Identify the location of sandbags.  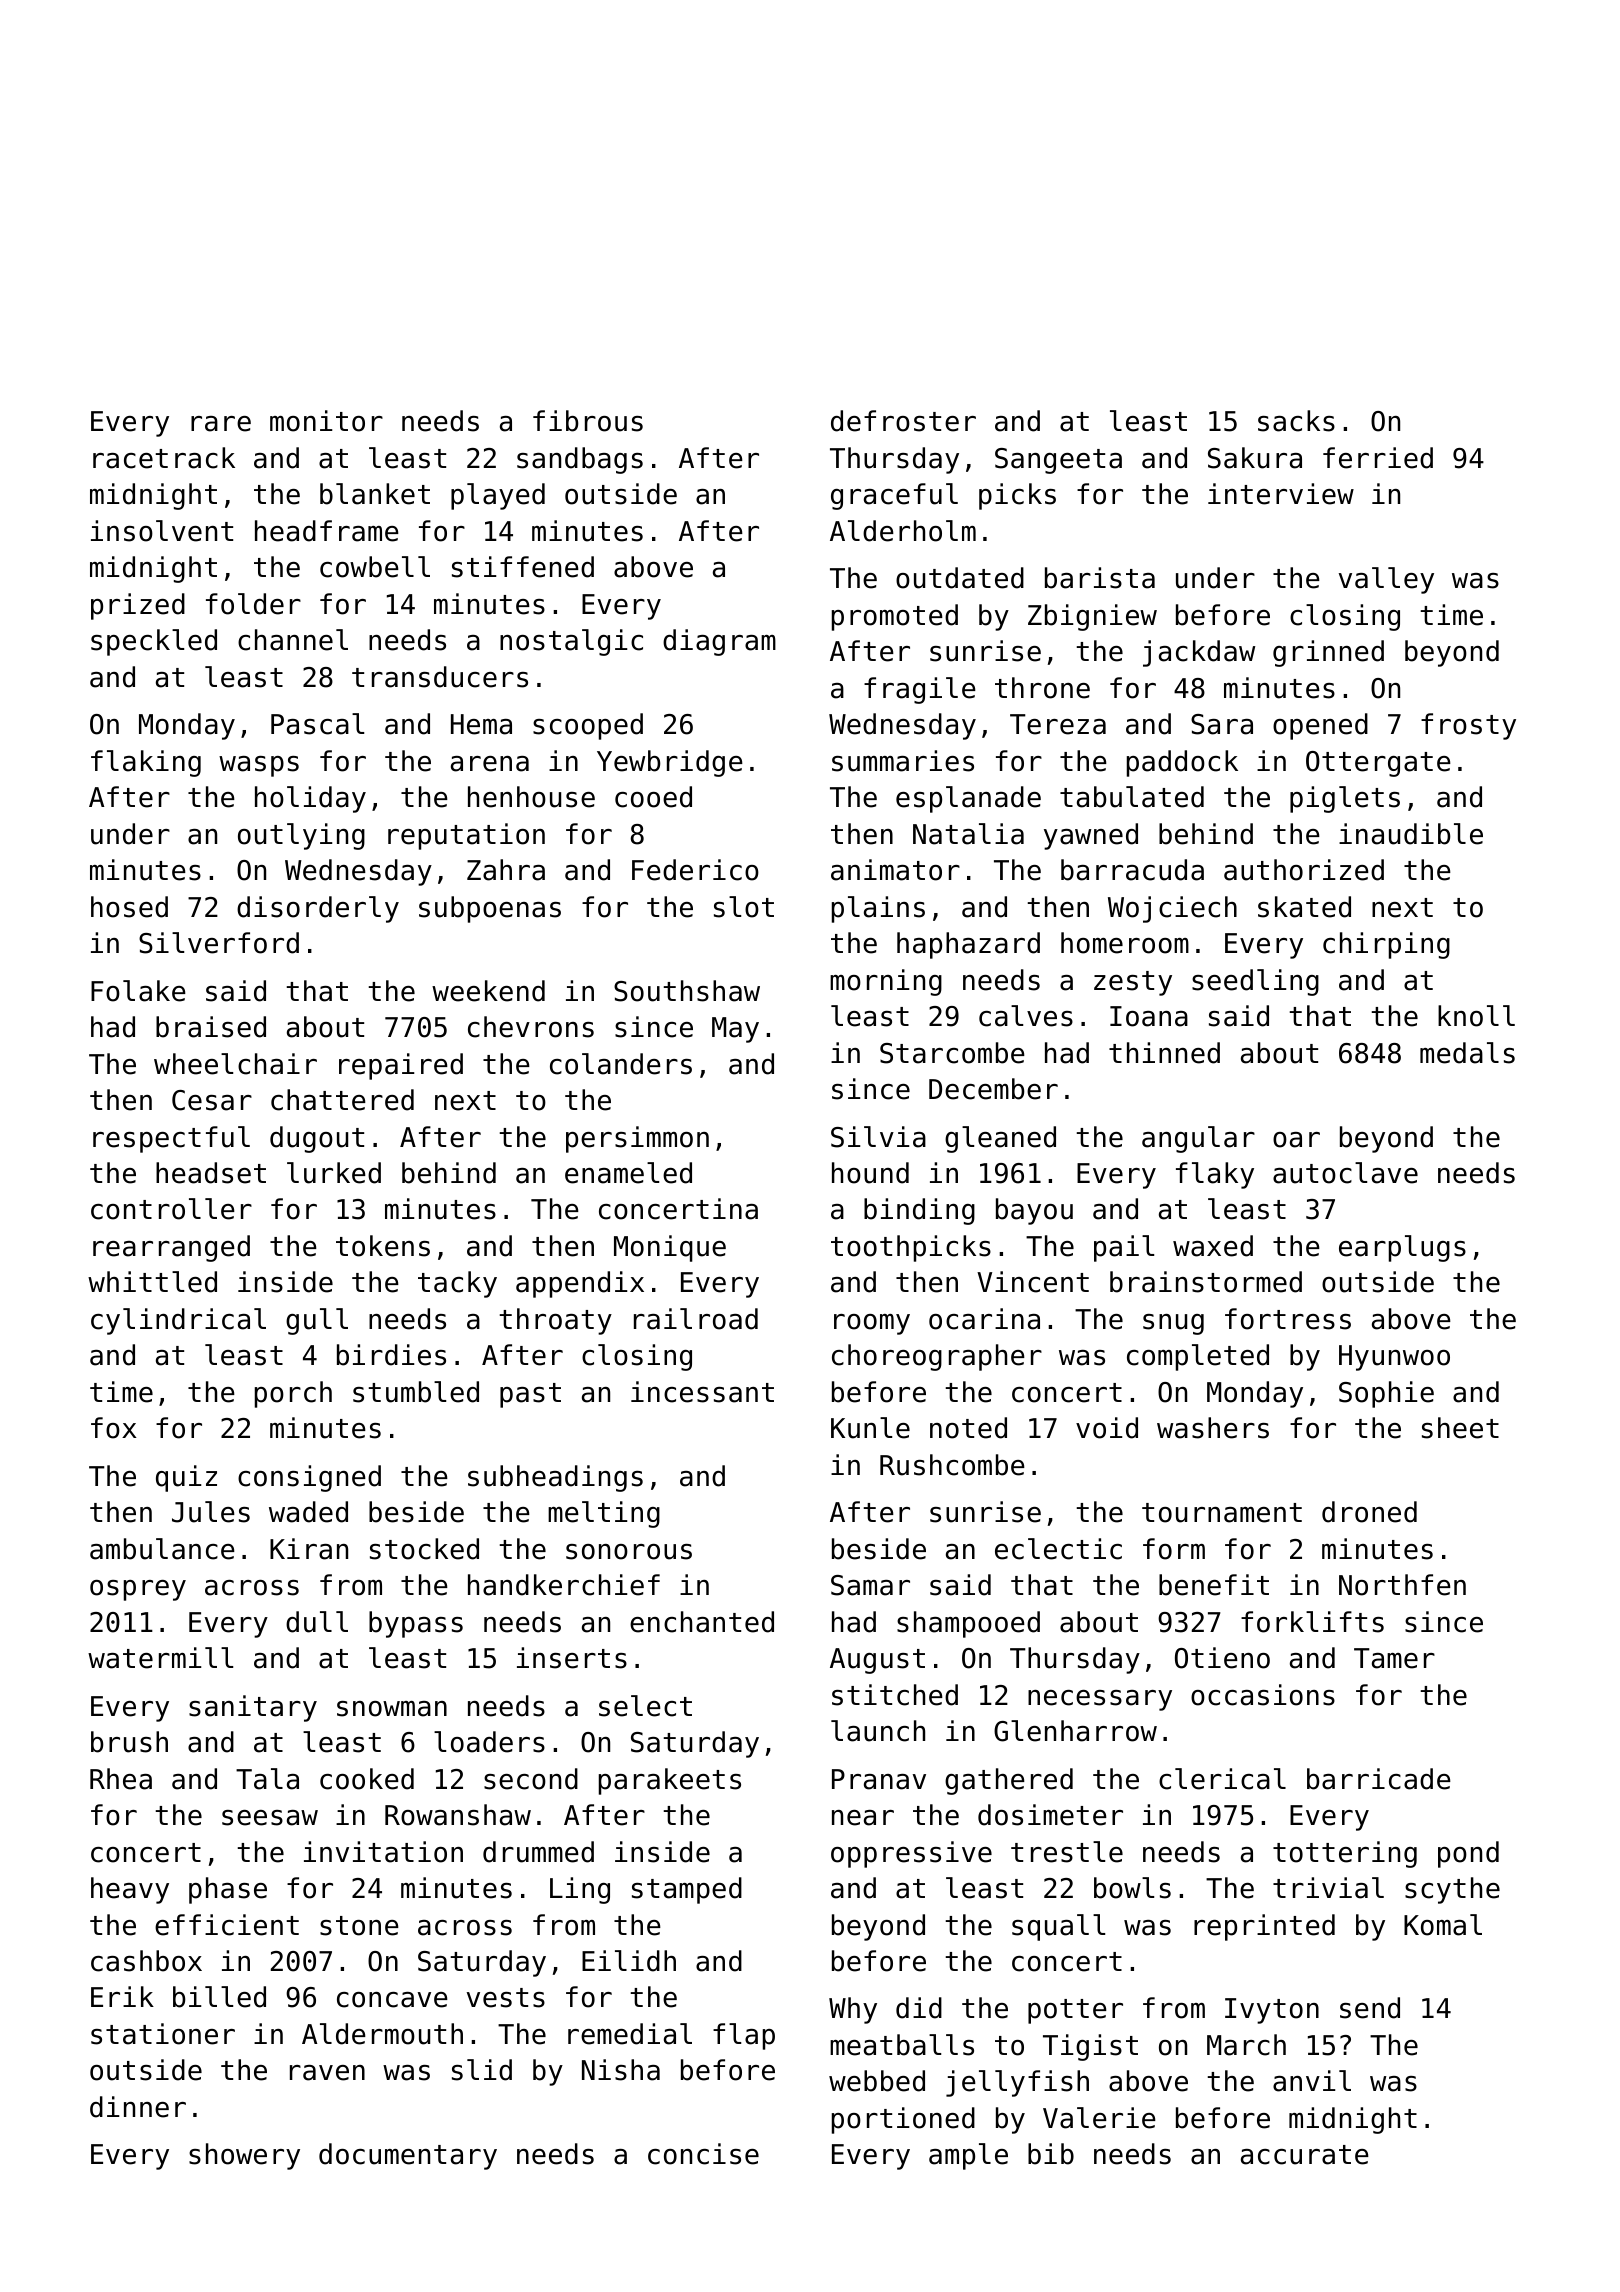
(580, 460).
